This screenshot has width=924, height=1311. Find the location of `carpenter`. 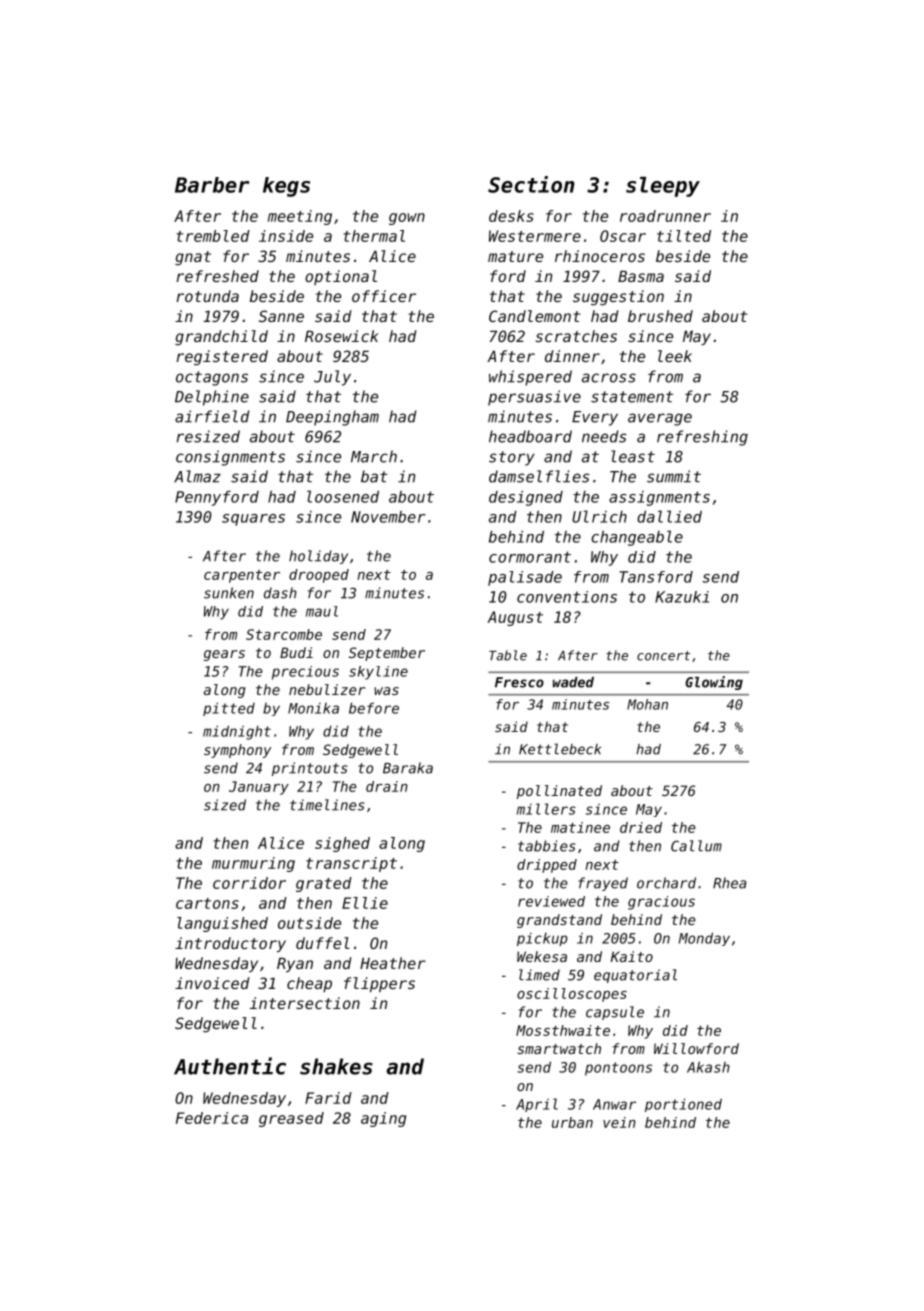

carpenter is located at coordinates (242, 576).
